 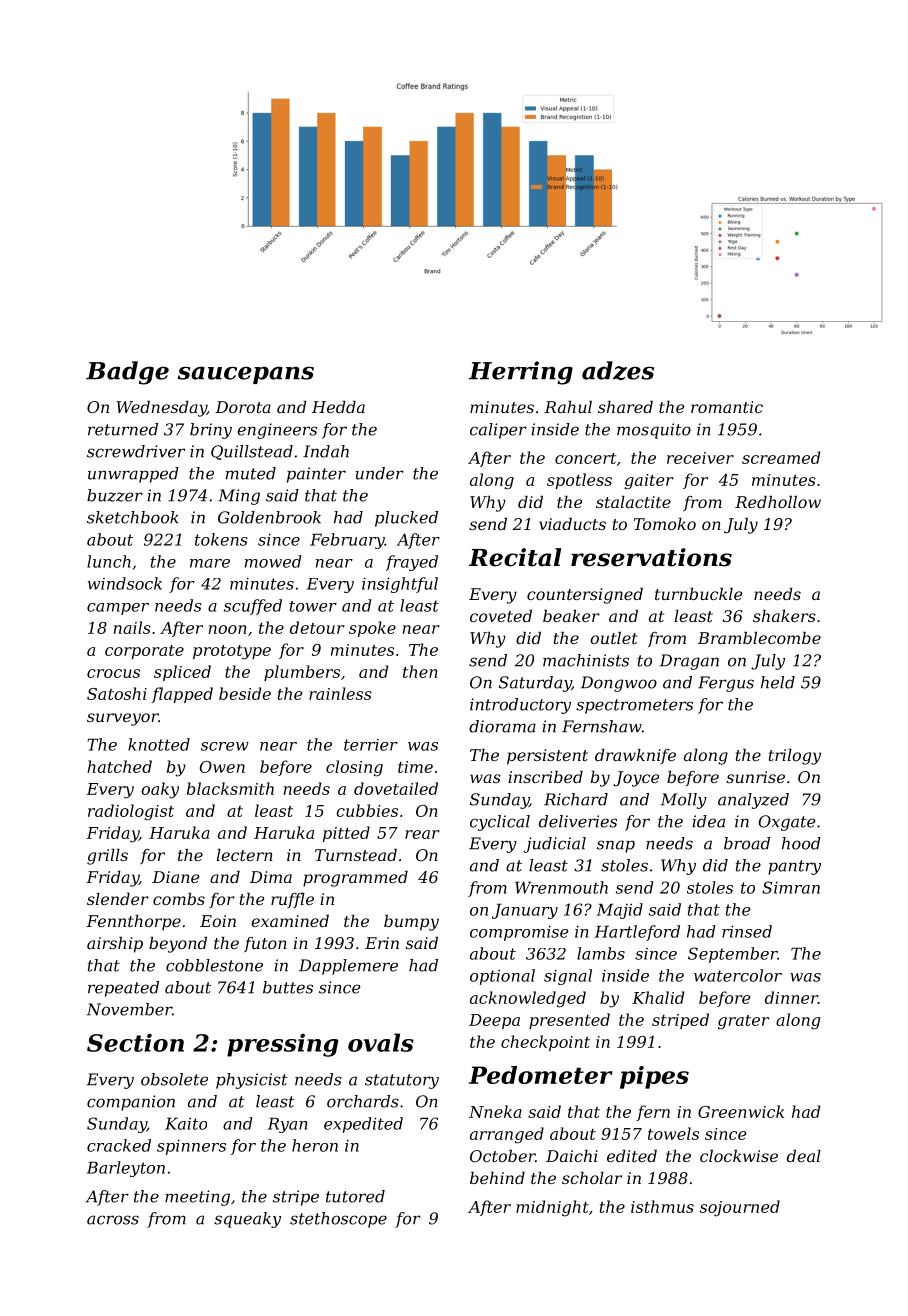 I want to click on Recital, so click(x=515, y=557).
